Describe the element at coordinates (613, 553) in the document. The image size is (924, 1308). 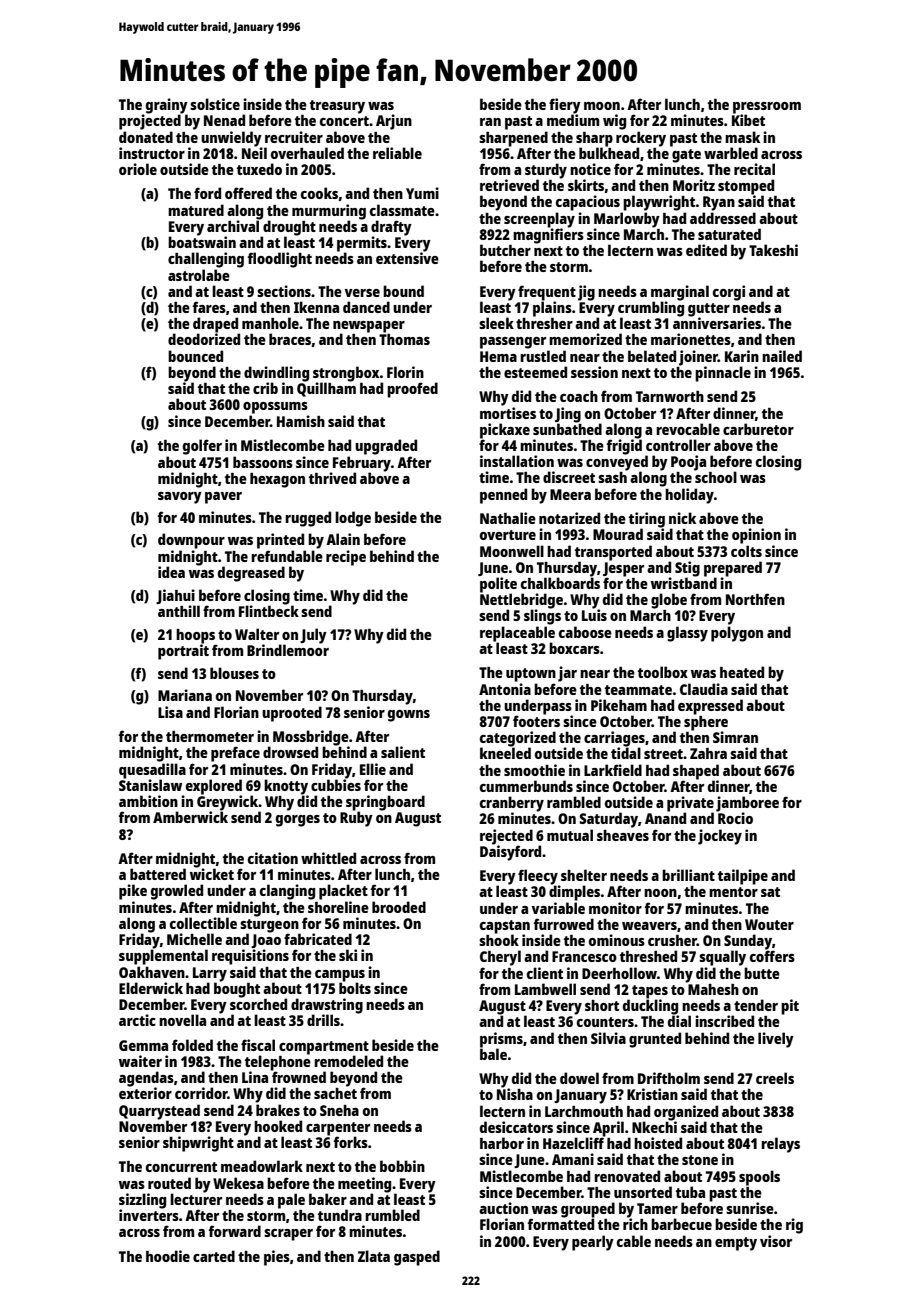
I see `transported` at that location.
